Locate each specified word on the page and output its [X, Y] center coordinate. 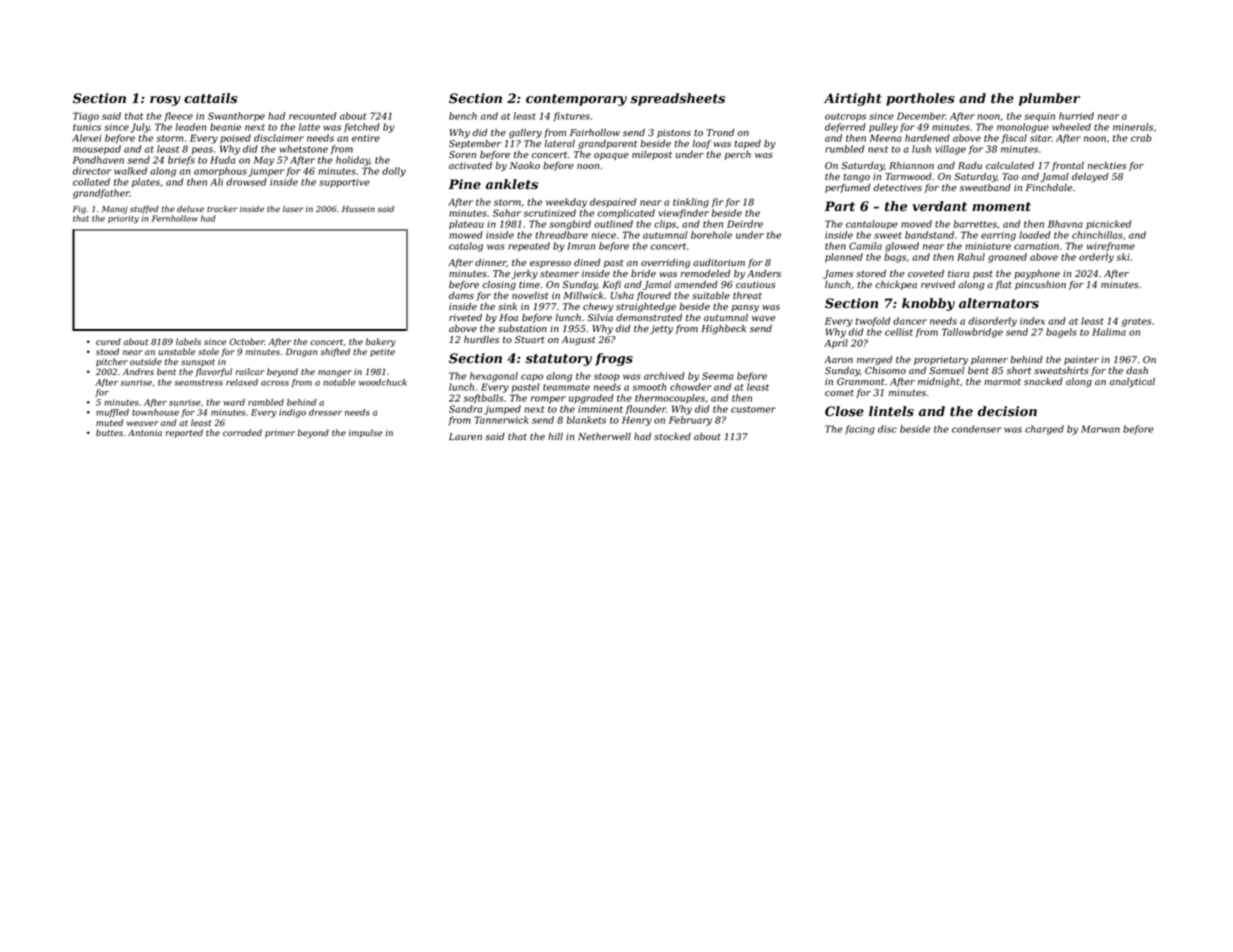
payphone [1037, 274]
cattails [211, 98]
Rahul [971, 257]
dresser [325, 412]
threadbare [561, 235]
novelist [530, 295]
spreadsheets [677, 99]
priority [123, 219]
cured [108, 341]
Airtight [853, 99]
